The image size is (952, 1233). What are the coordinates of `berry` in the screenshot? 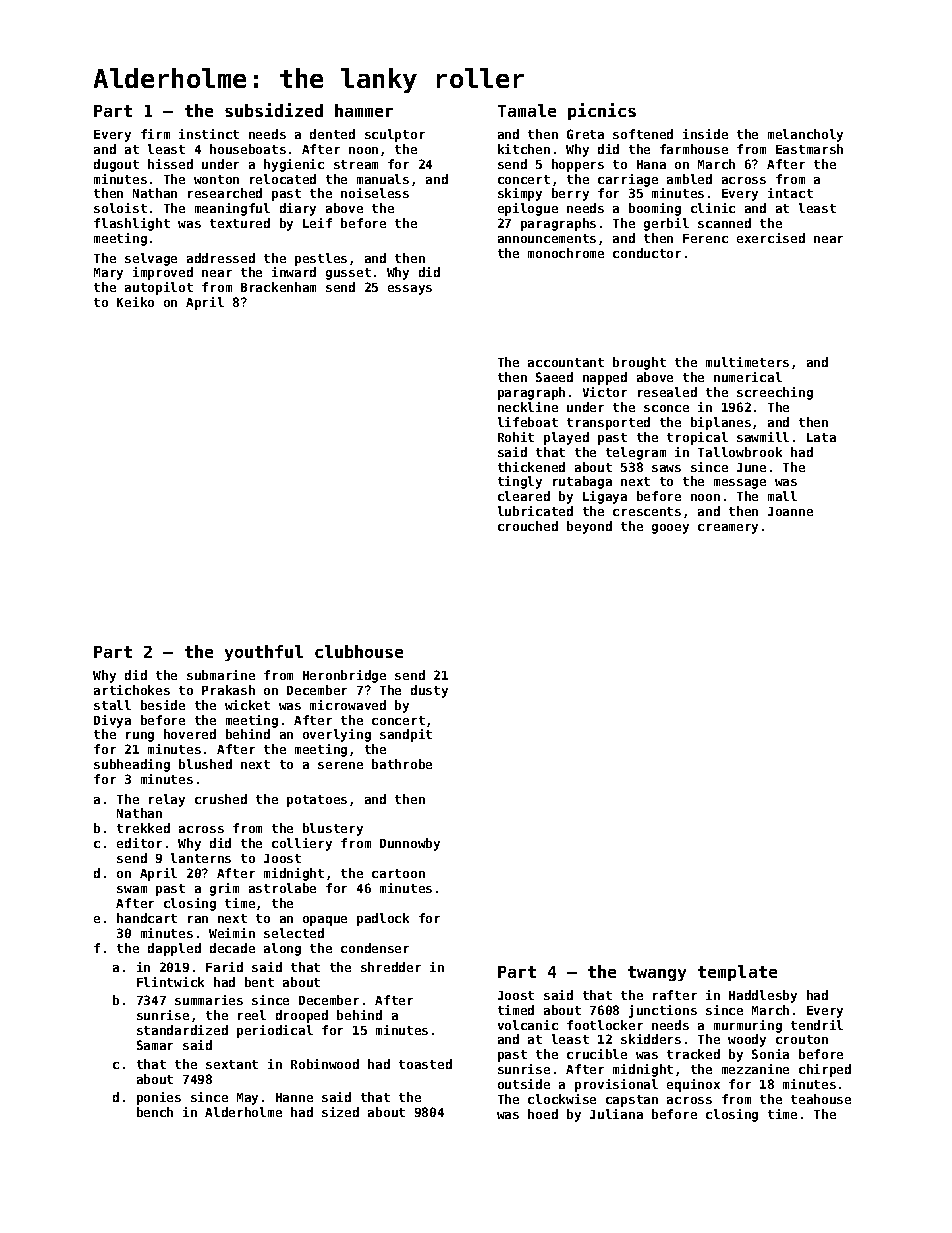 It's located at (570, 194).
